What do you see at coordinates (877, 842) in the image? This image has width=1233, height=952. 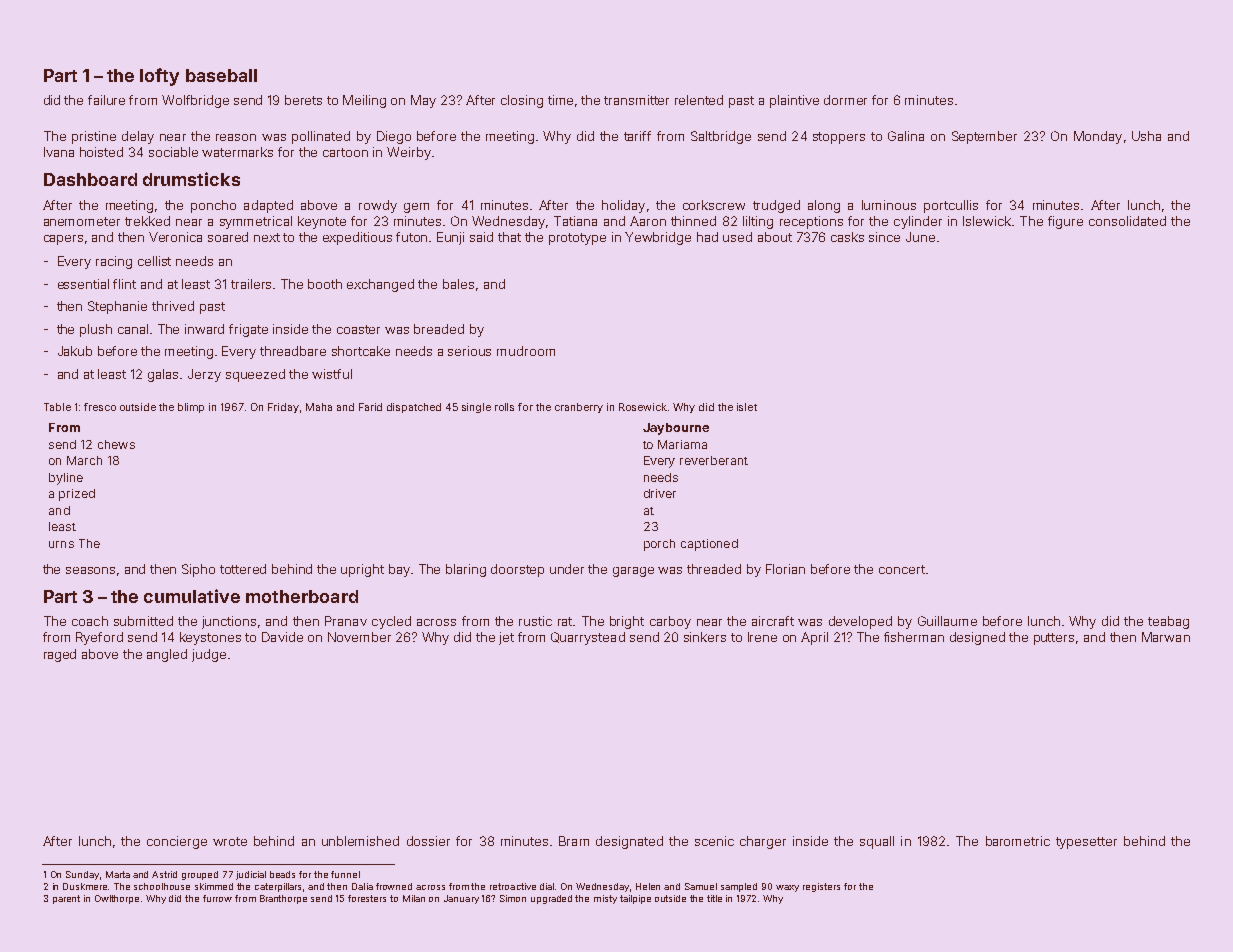 I see `squall` at bounding box center [877, 842].
